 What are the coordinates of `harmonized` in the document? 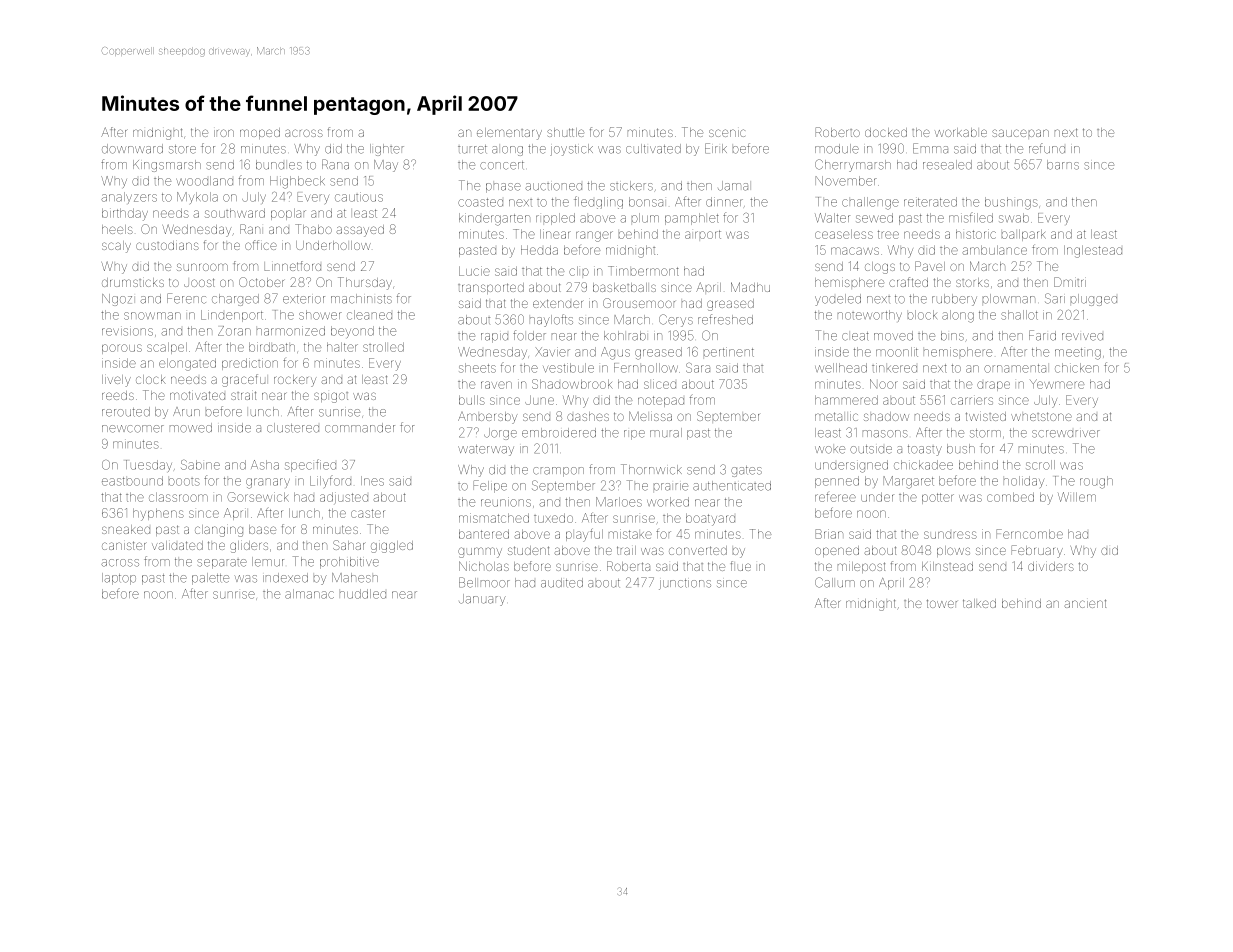 It's located at (291, 331).
